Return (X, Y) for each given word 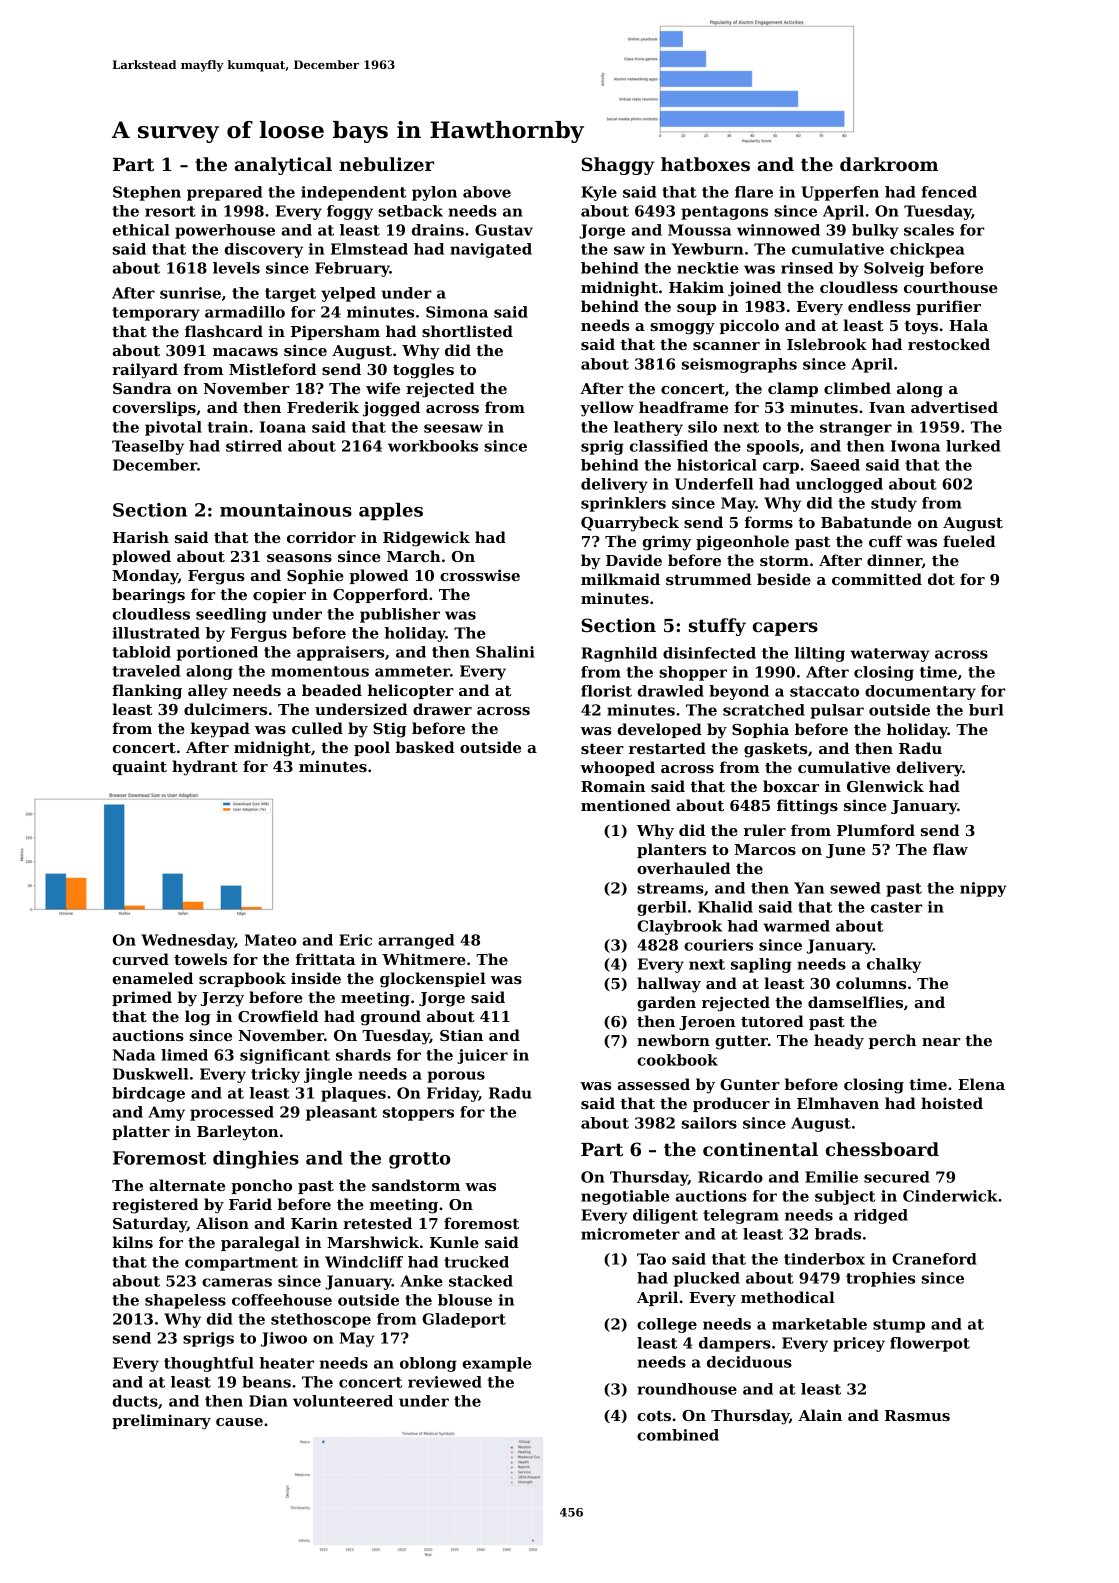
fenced (949, 192)
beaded (332, 690)
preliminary (161, 1422)
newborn (673, 1040)
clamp (793, 389)
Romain (613, 786)
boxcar (791, 786)
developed (660, 730)
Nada (134, 1055)
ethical (141, 230)
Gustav (504, 230)
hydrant (205, 768)
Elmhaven (838, 1103)
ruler (765, 830)
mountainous (286, 510)
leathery (648, 428)
